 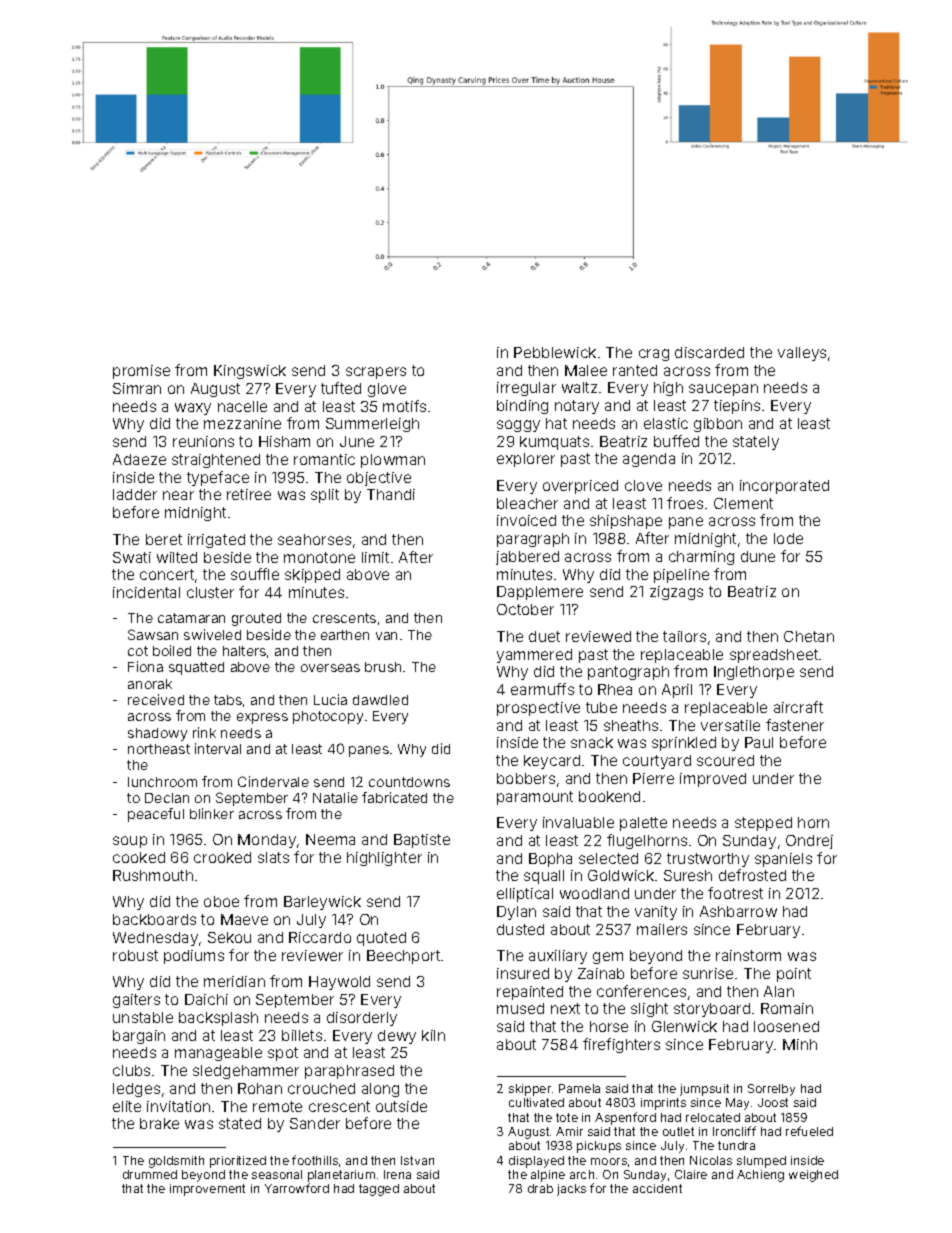 I want to click on zigzags, so click(x=676, y=593).
